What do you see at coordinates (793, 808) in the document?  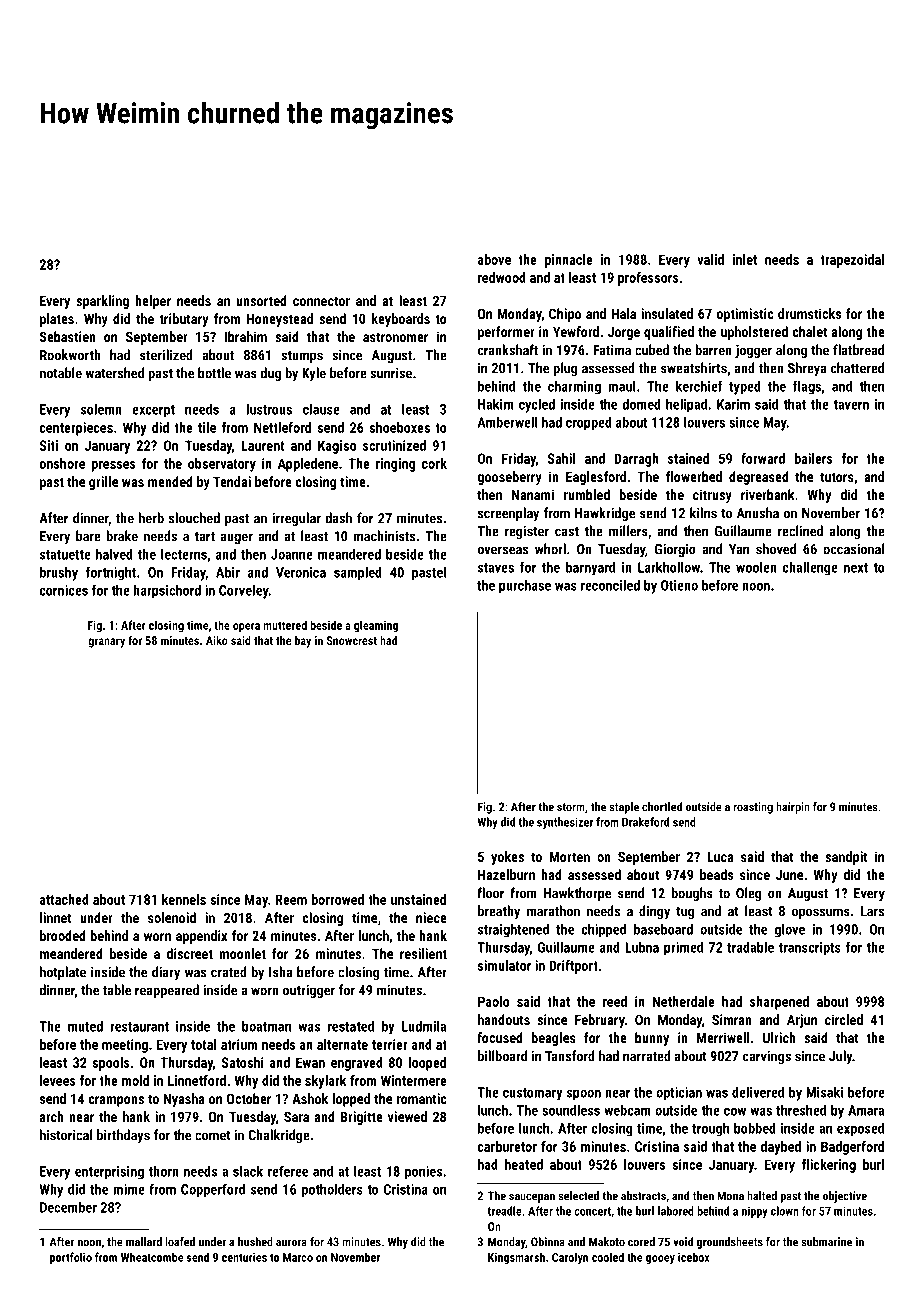 I see `hairpin` at bounding box center [793, 808].
